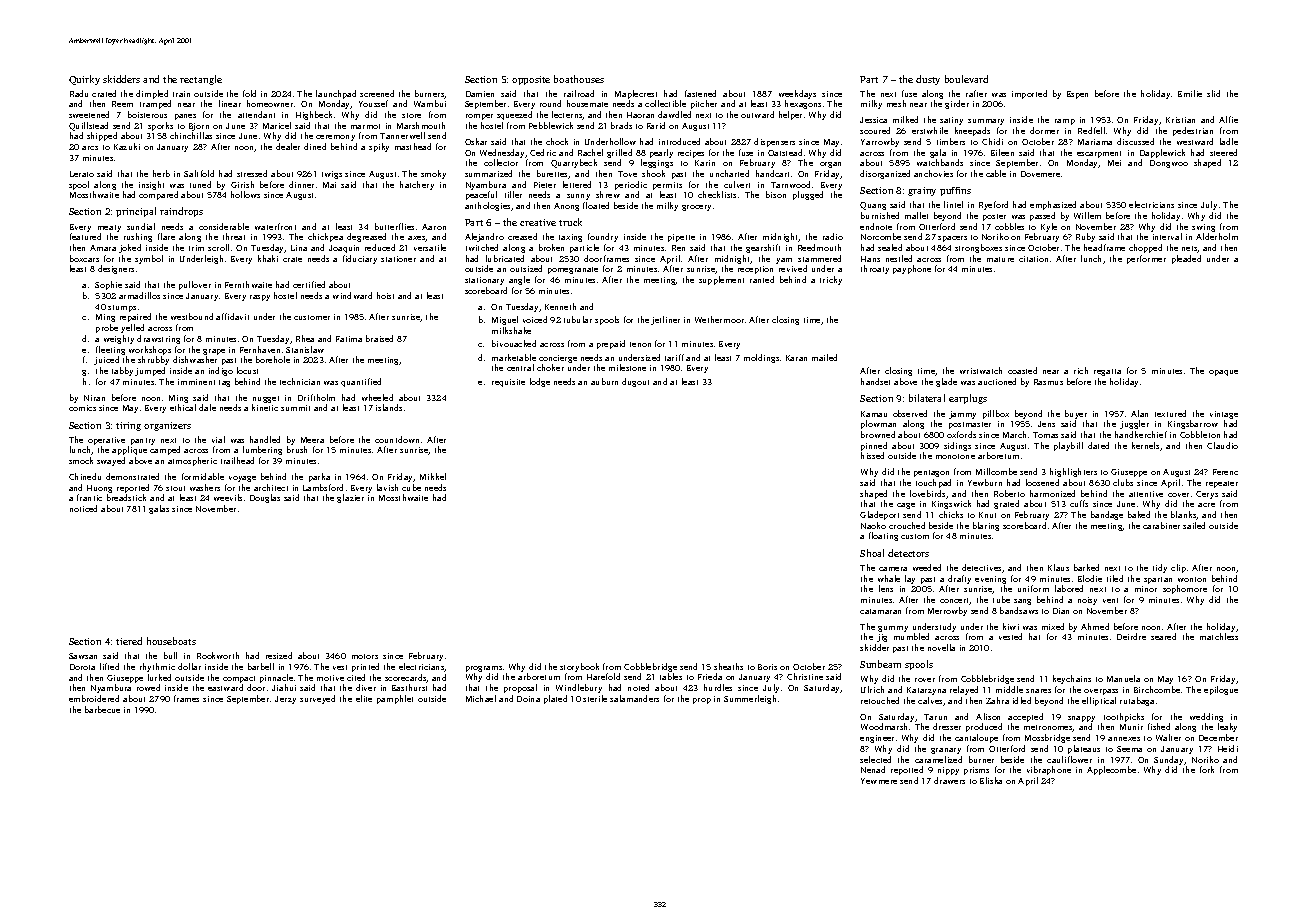  Describe the element at coordinates (1178, 568) in the screenshot. I see `clip` at that location.
